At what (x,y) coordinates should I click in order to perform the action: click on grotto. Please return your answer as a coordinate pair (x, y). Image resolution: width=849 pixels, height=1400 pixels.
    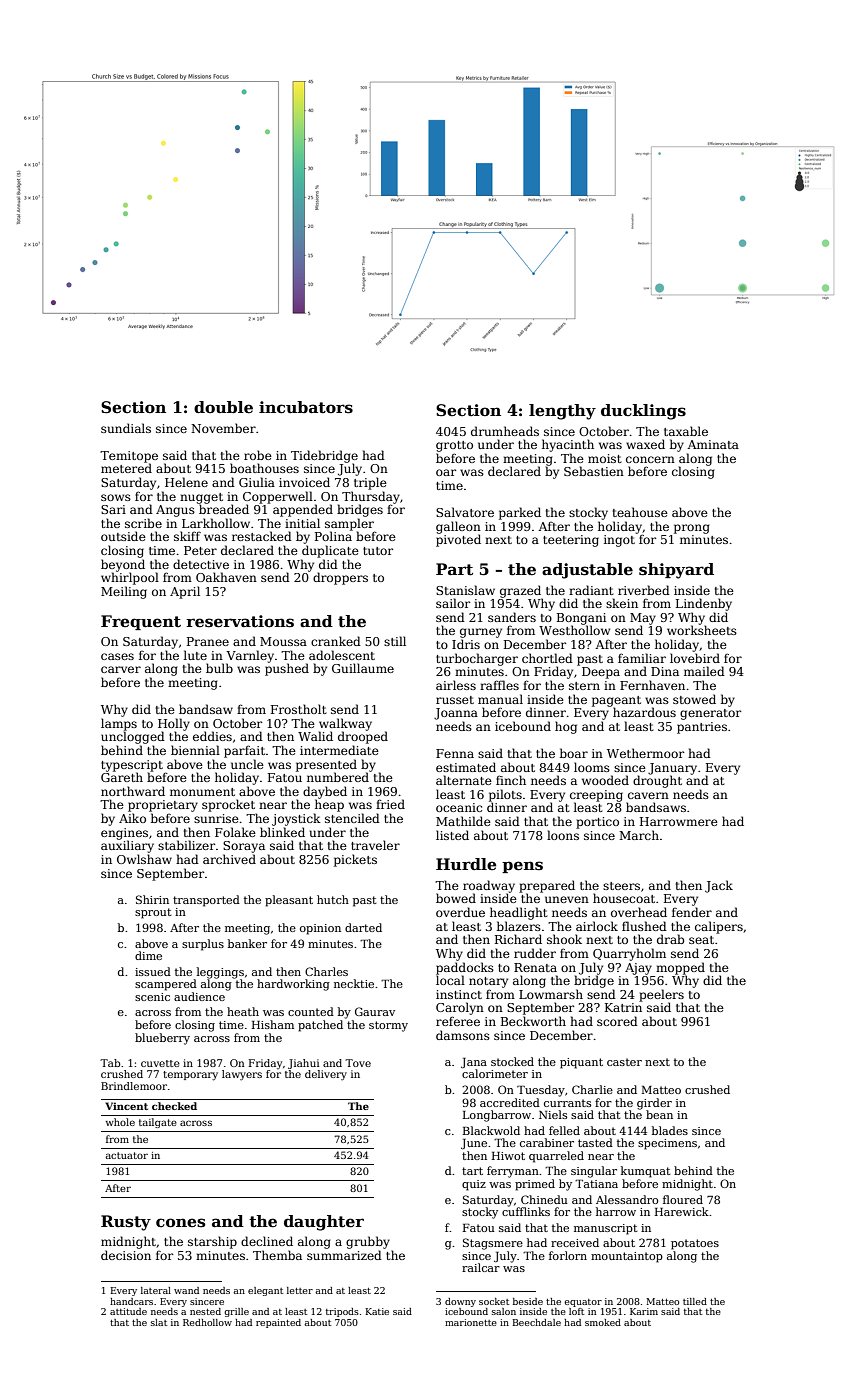
    Looking at the image, I should click on (454, 446).
